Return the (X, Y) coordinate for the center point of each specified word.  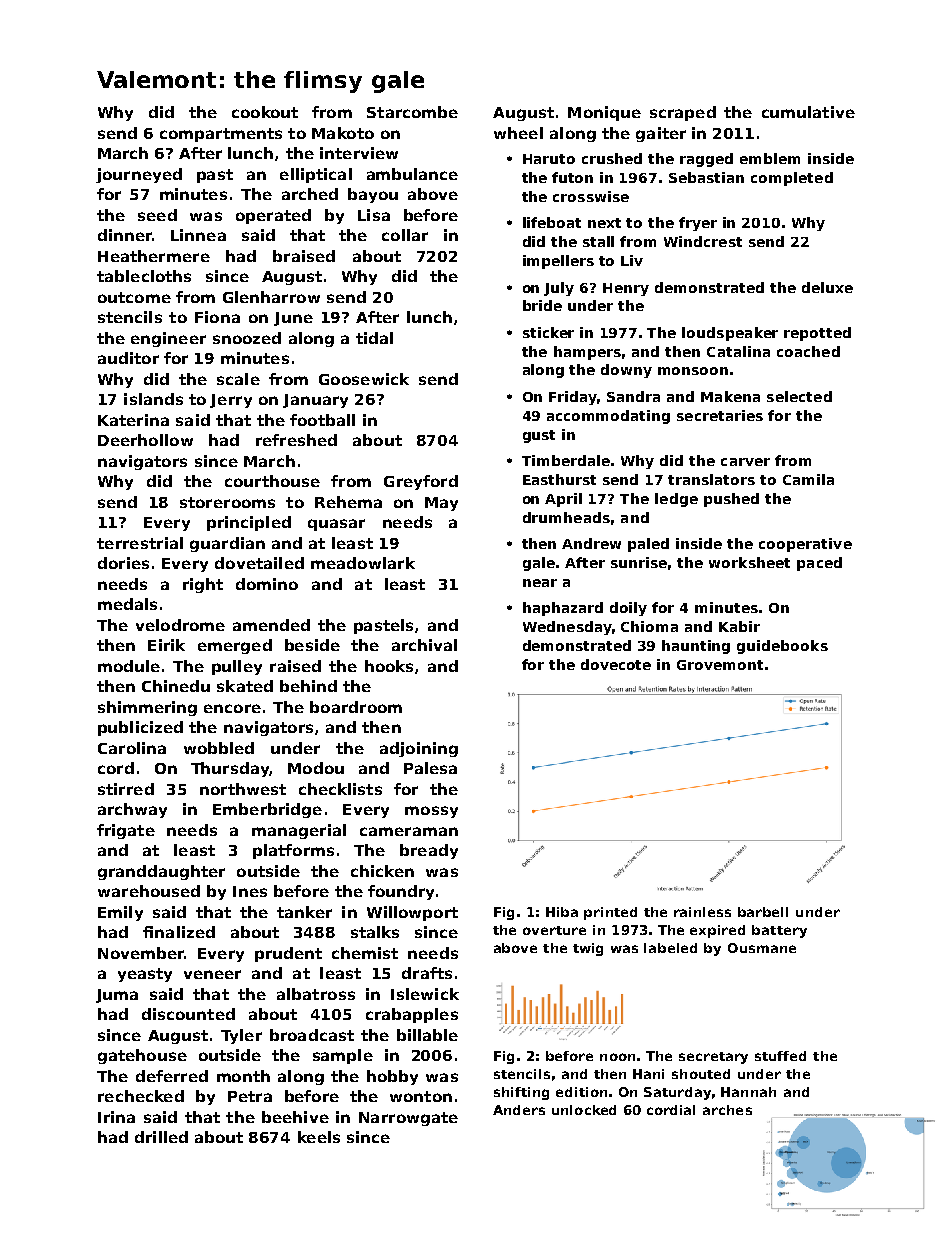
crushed (612, 158)
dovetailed (259, 563)
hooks (389, 666)
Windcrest (703, 241)
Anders (519, 1110)
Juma (117, 996)
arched (310, 194)
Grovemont (720, 665)
